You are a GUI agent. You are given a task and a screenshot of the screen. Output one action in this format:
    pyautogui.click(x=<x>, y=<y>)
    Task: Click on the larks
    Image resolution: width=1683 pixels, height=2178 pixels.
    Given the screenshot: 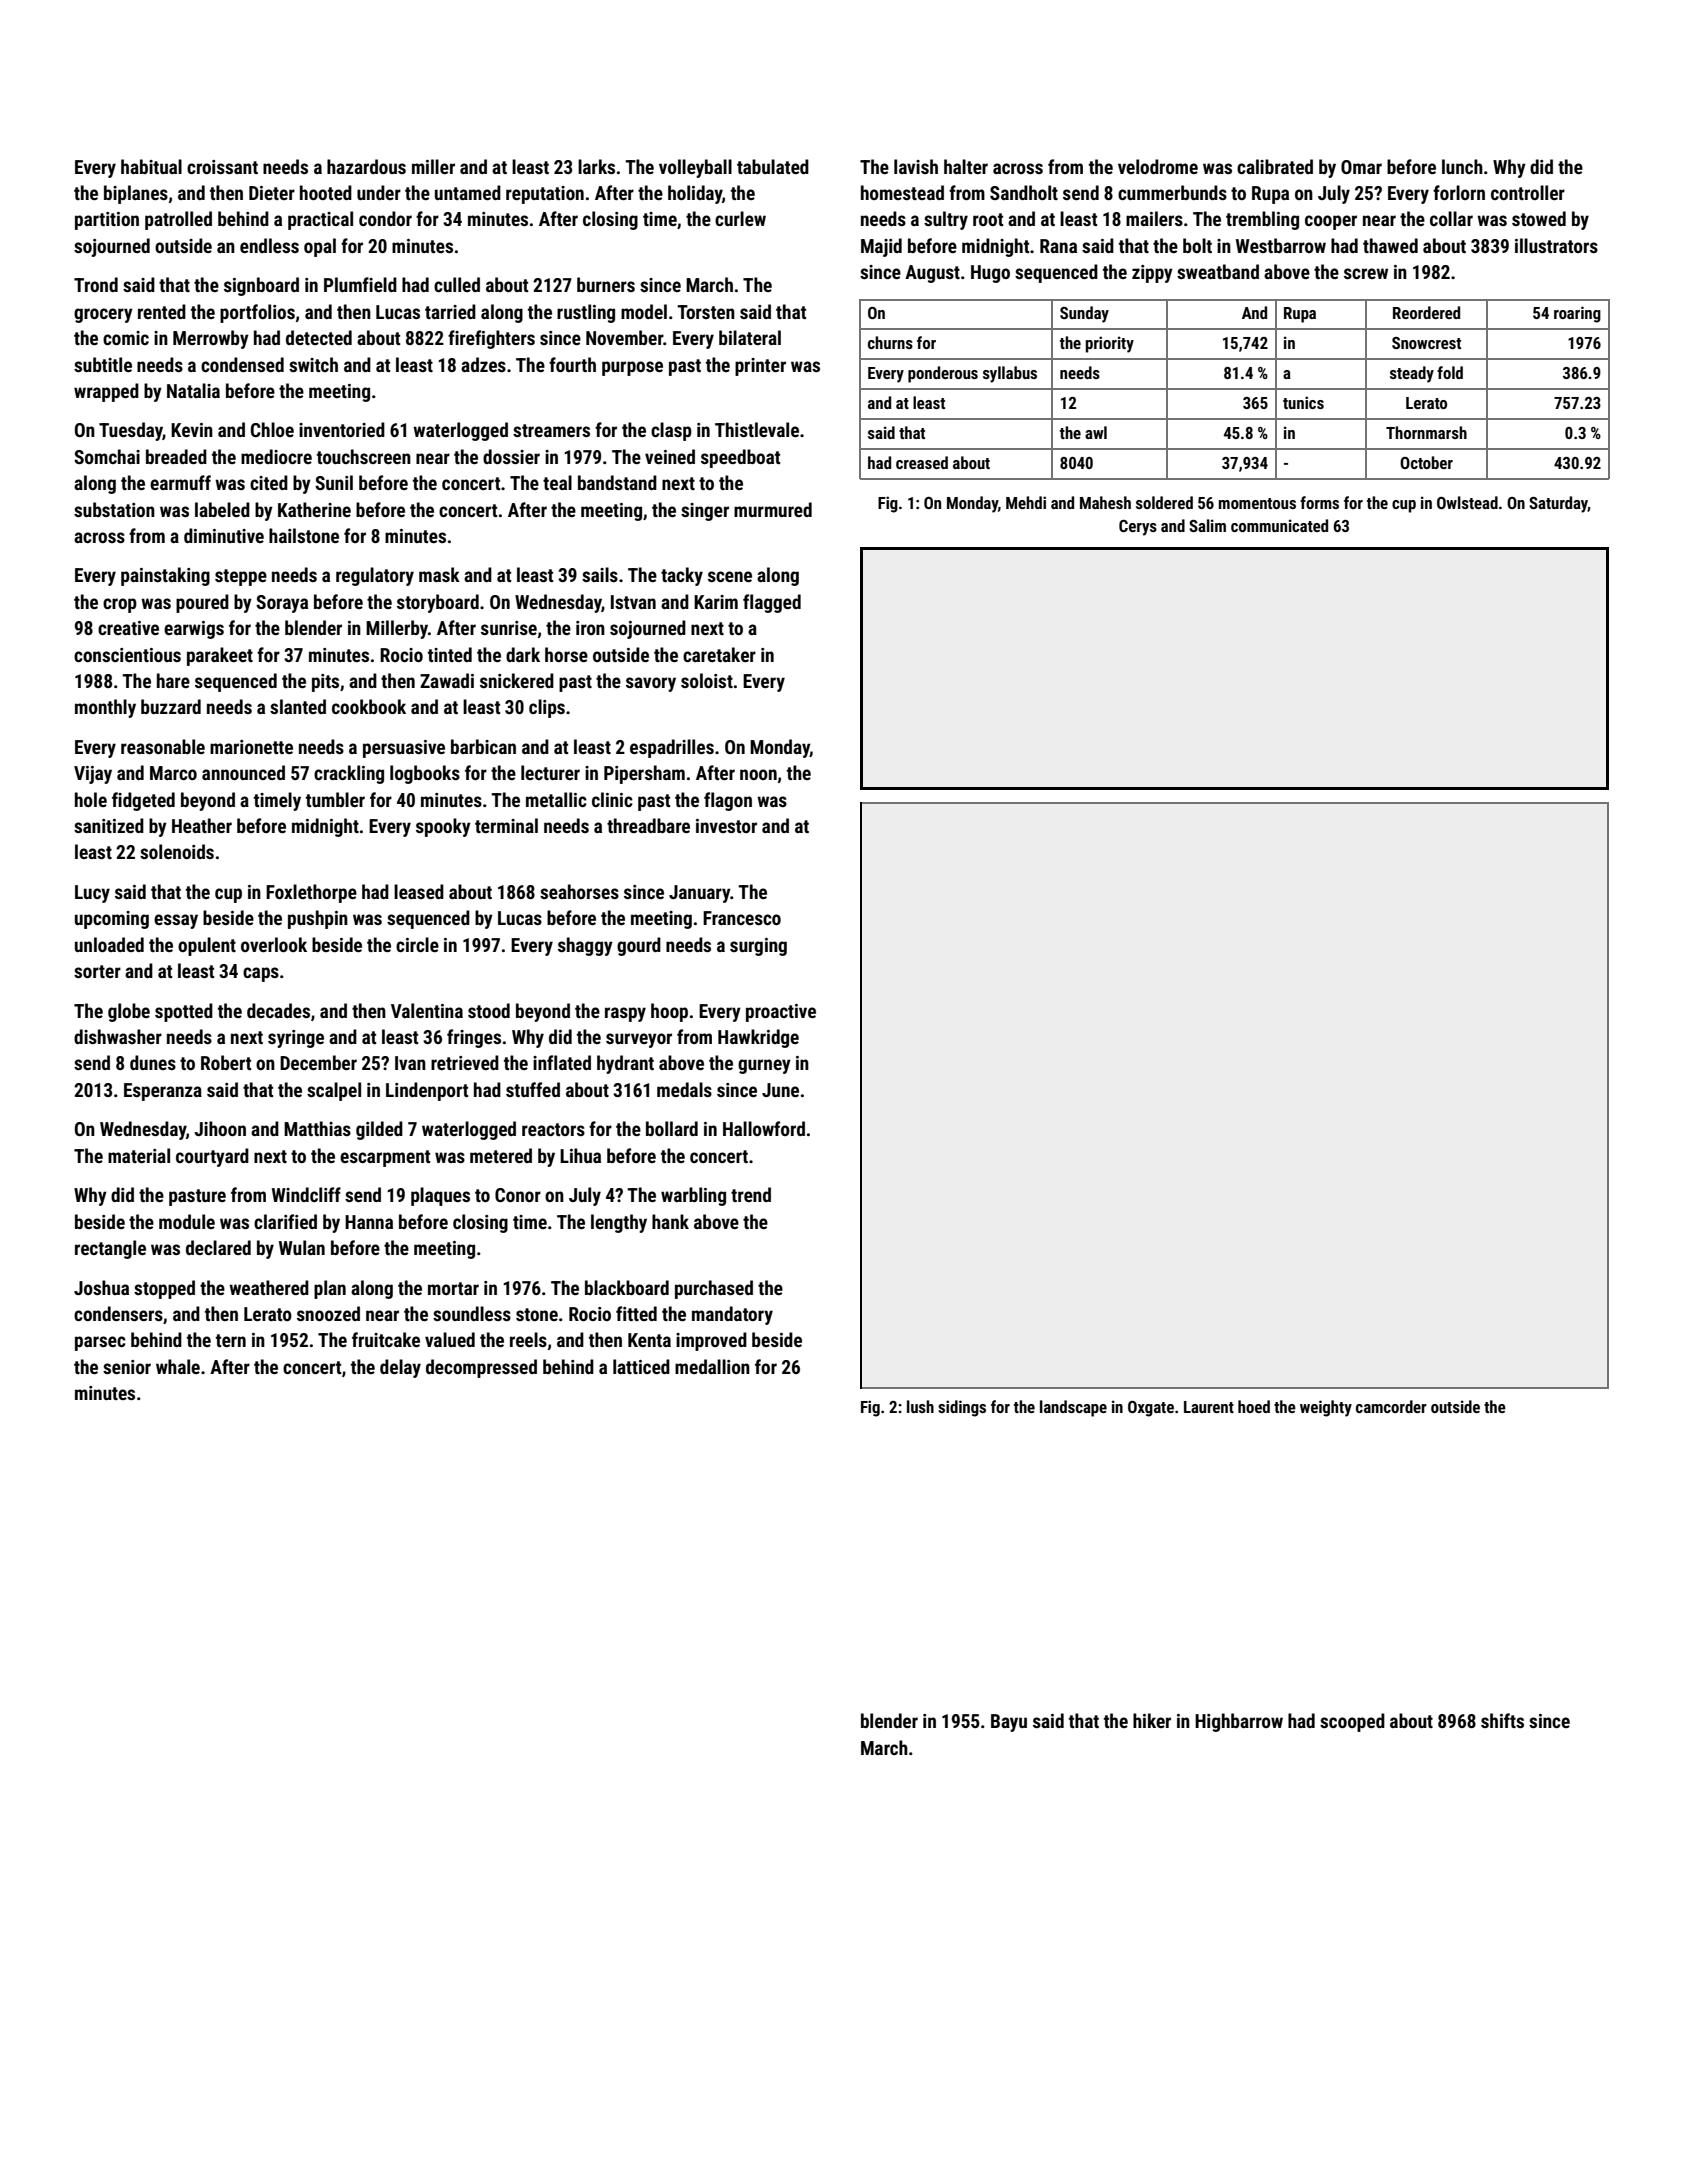 What is the action you would take?
    pyautogui.click(x=596, y=166)
